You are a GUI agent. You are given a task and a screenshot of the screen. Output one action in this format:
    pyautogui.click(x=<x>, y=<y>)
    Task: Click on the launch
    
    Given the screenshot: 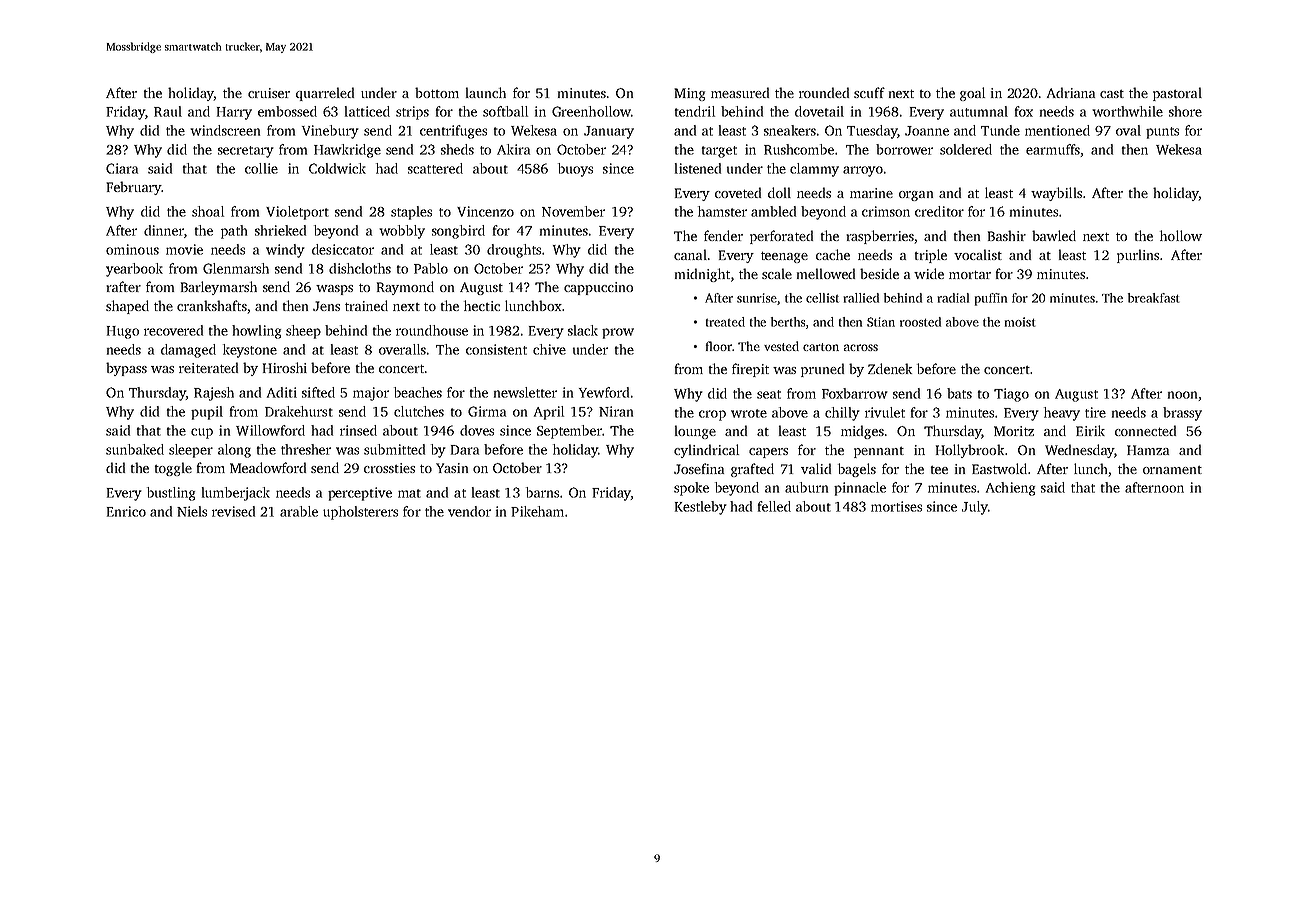 What is the action you would take?
    pyautogui.click(x=486, y=92)
